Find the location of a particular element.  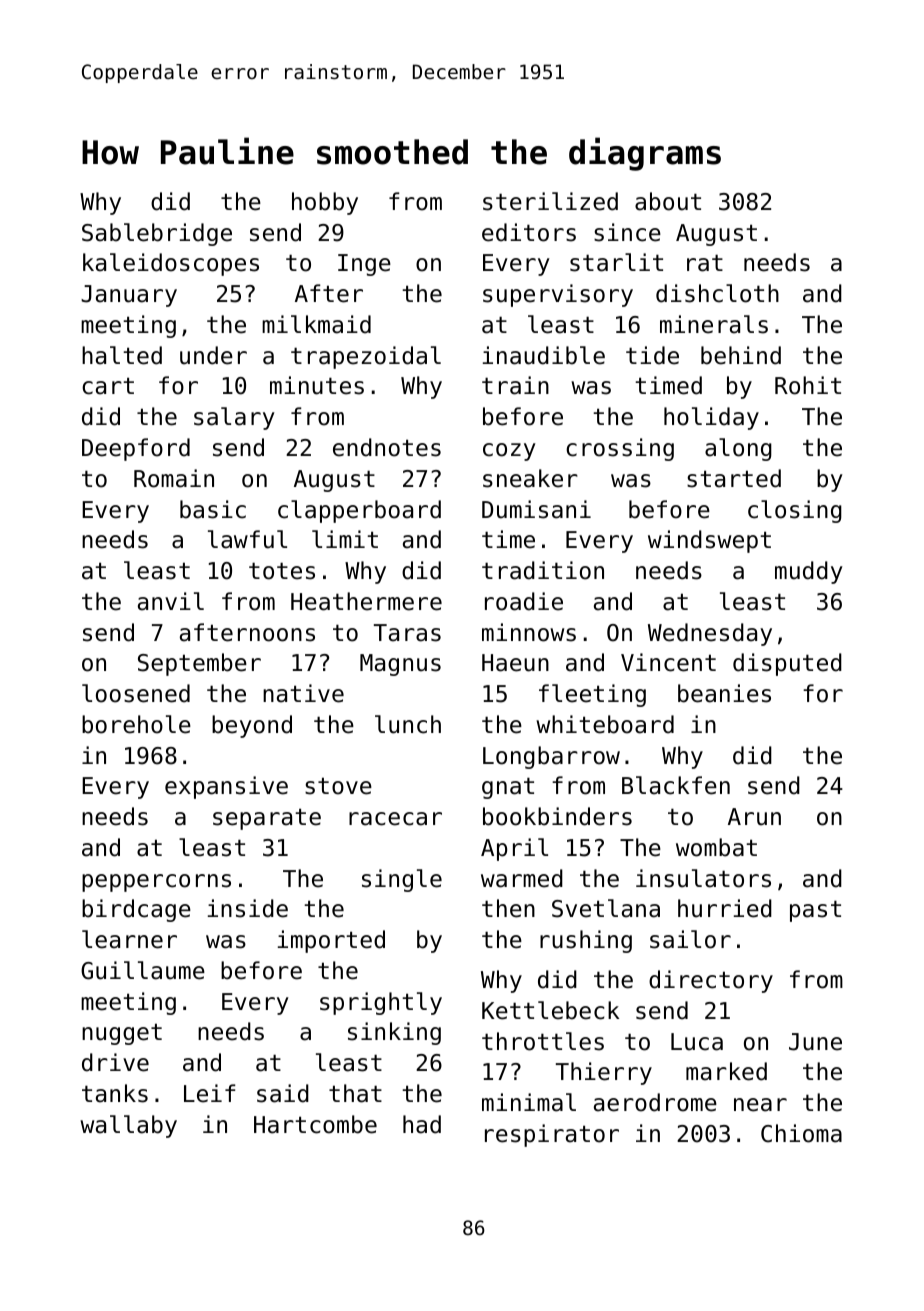

cozy is located at coordinates (509, 452).
